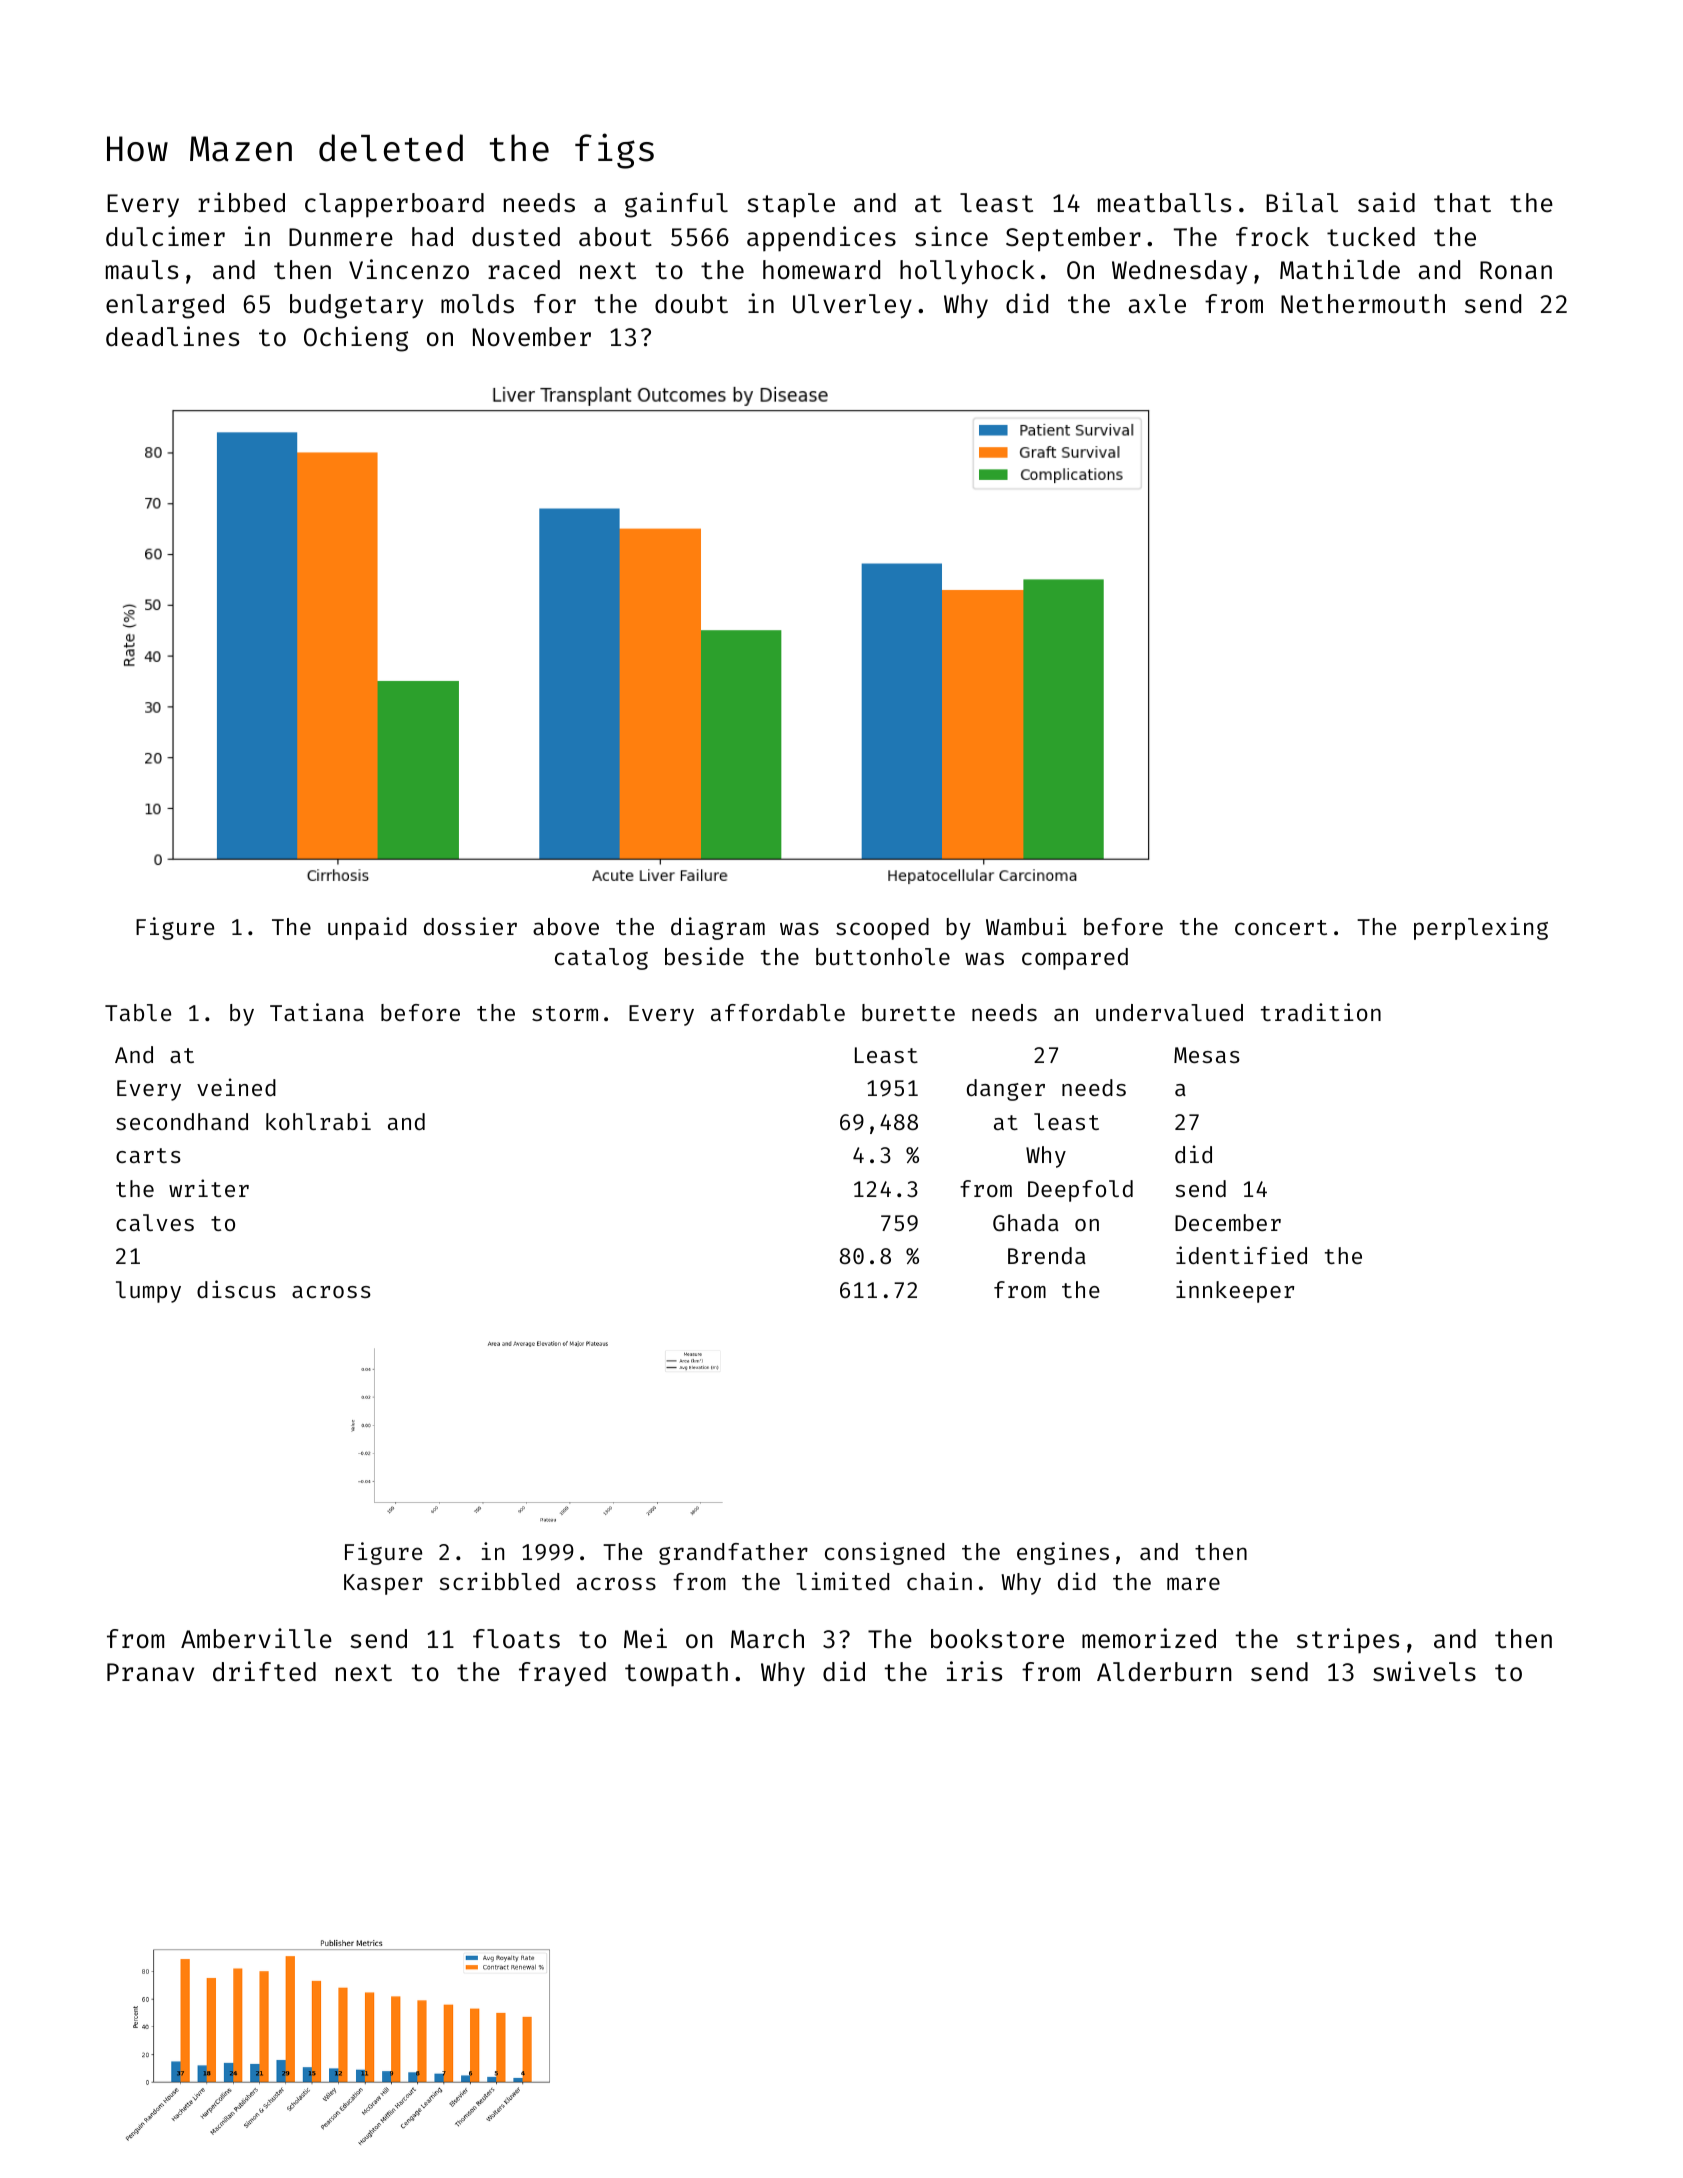 The height and width of the image is (2178, 1683). What do you see at coordinates (691, 304) in the image?
I see `doubt` at bounding box center [691, 304].
